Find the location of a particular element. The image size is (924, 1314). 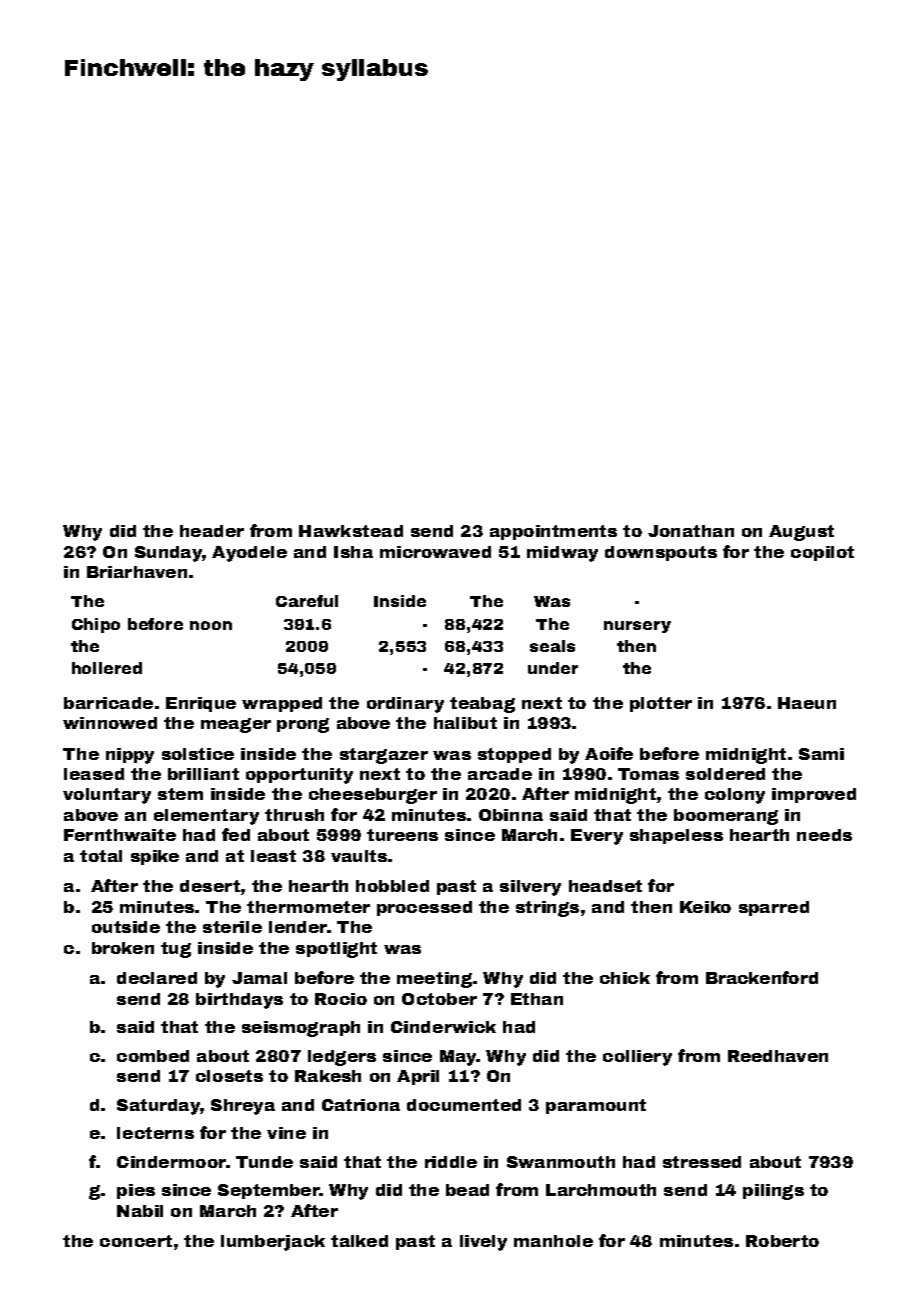

soldered is located at coordinates (725, 774).
